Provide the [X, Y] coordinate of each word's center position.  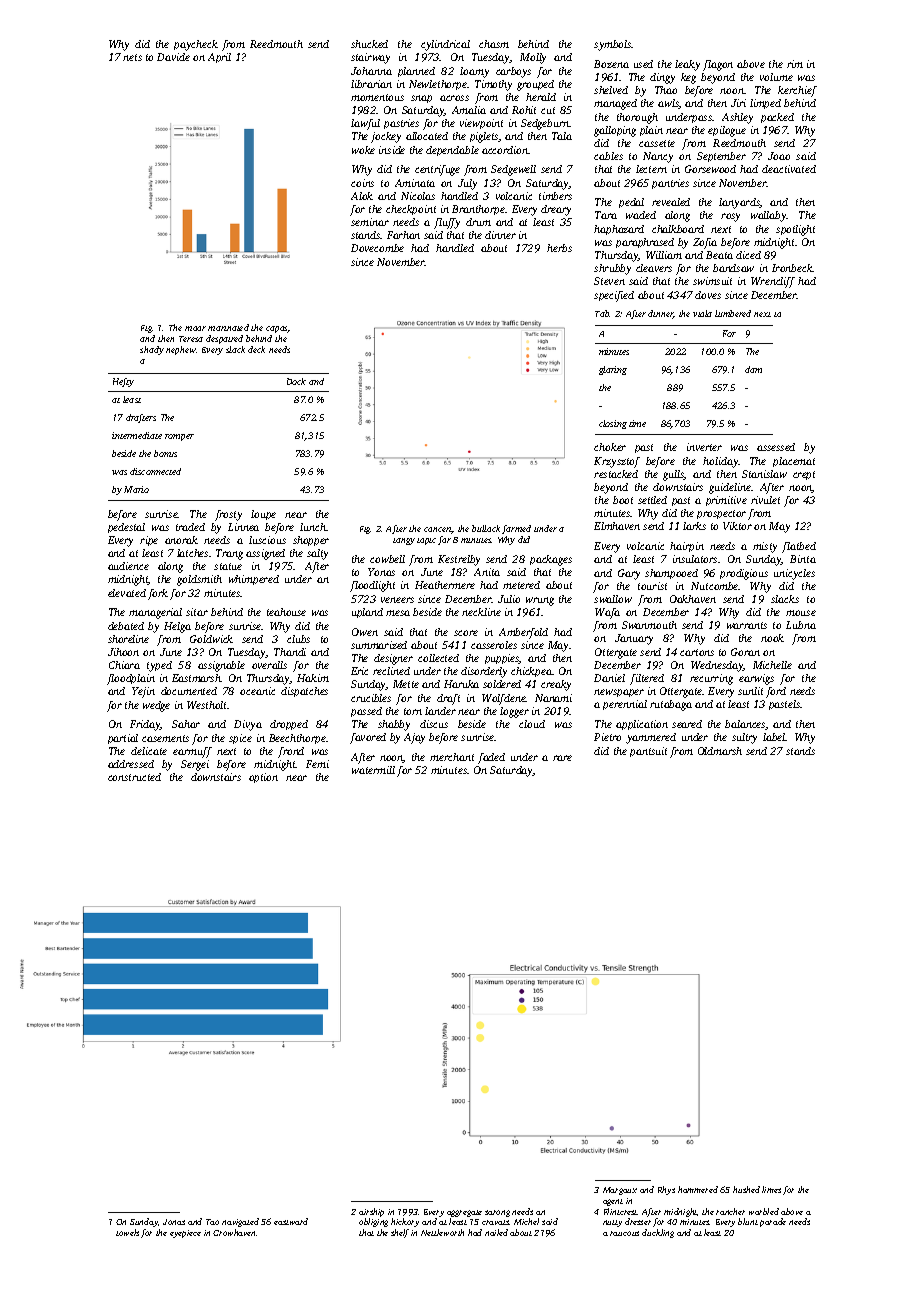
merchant [452, 757]
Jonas [174, 1222]
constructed [134, 777]
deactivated [789, 169]
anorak [181, 540]
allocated [427, 136]
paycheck [196, 45]
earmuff [192, 752]
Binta [803, 559]
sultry [744, 738]
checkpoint [411, 210]
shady [152, 350]
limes [771, 1189]
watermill [373, 770]
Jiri [738, 103]
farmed [516, 529]
